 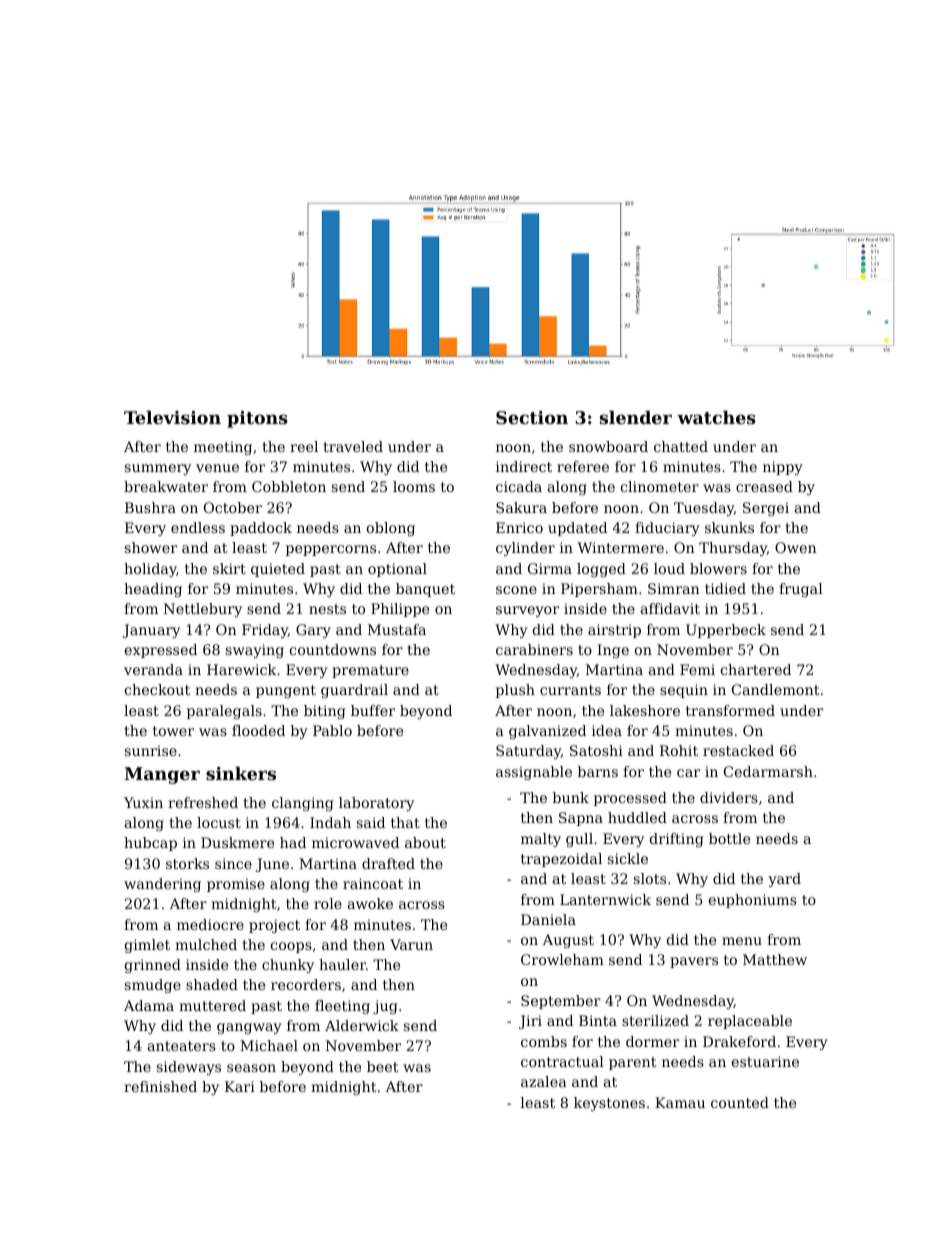 What do you see at coordinates (550, 568) in the document?
I see `Girma` at bounding box center [550, 568].
